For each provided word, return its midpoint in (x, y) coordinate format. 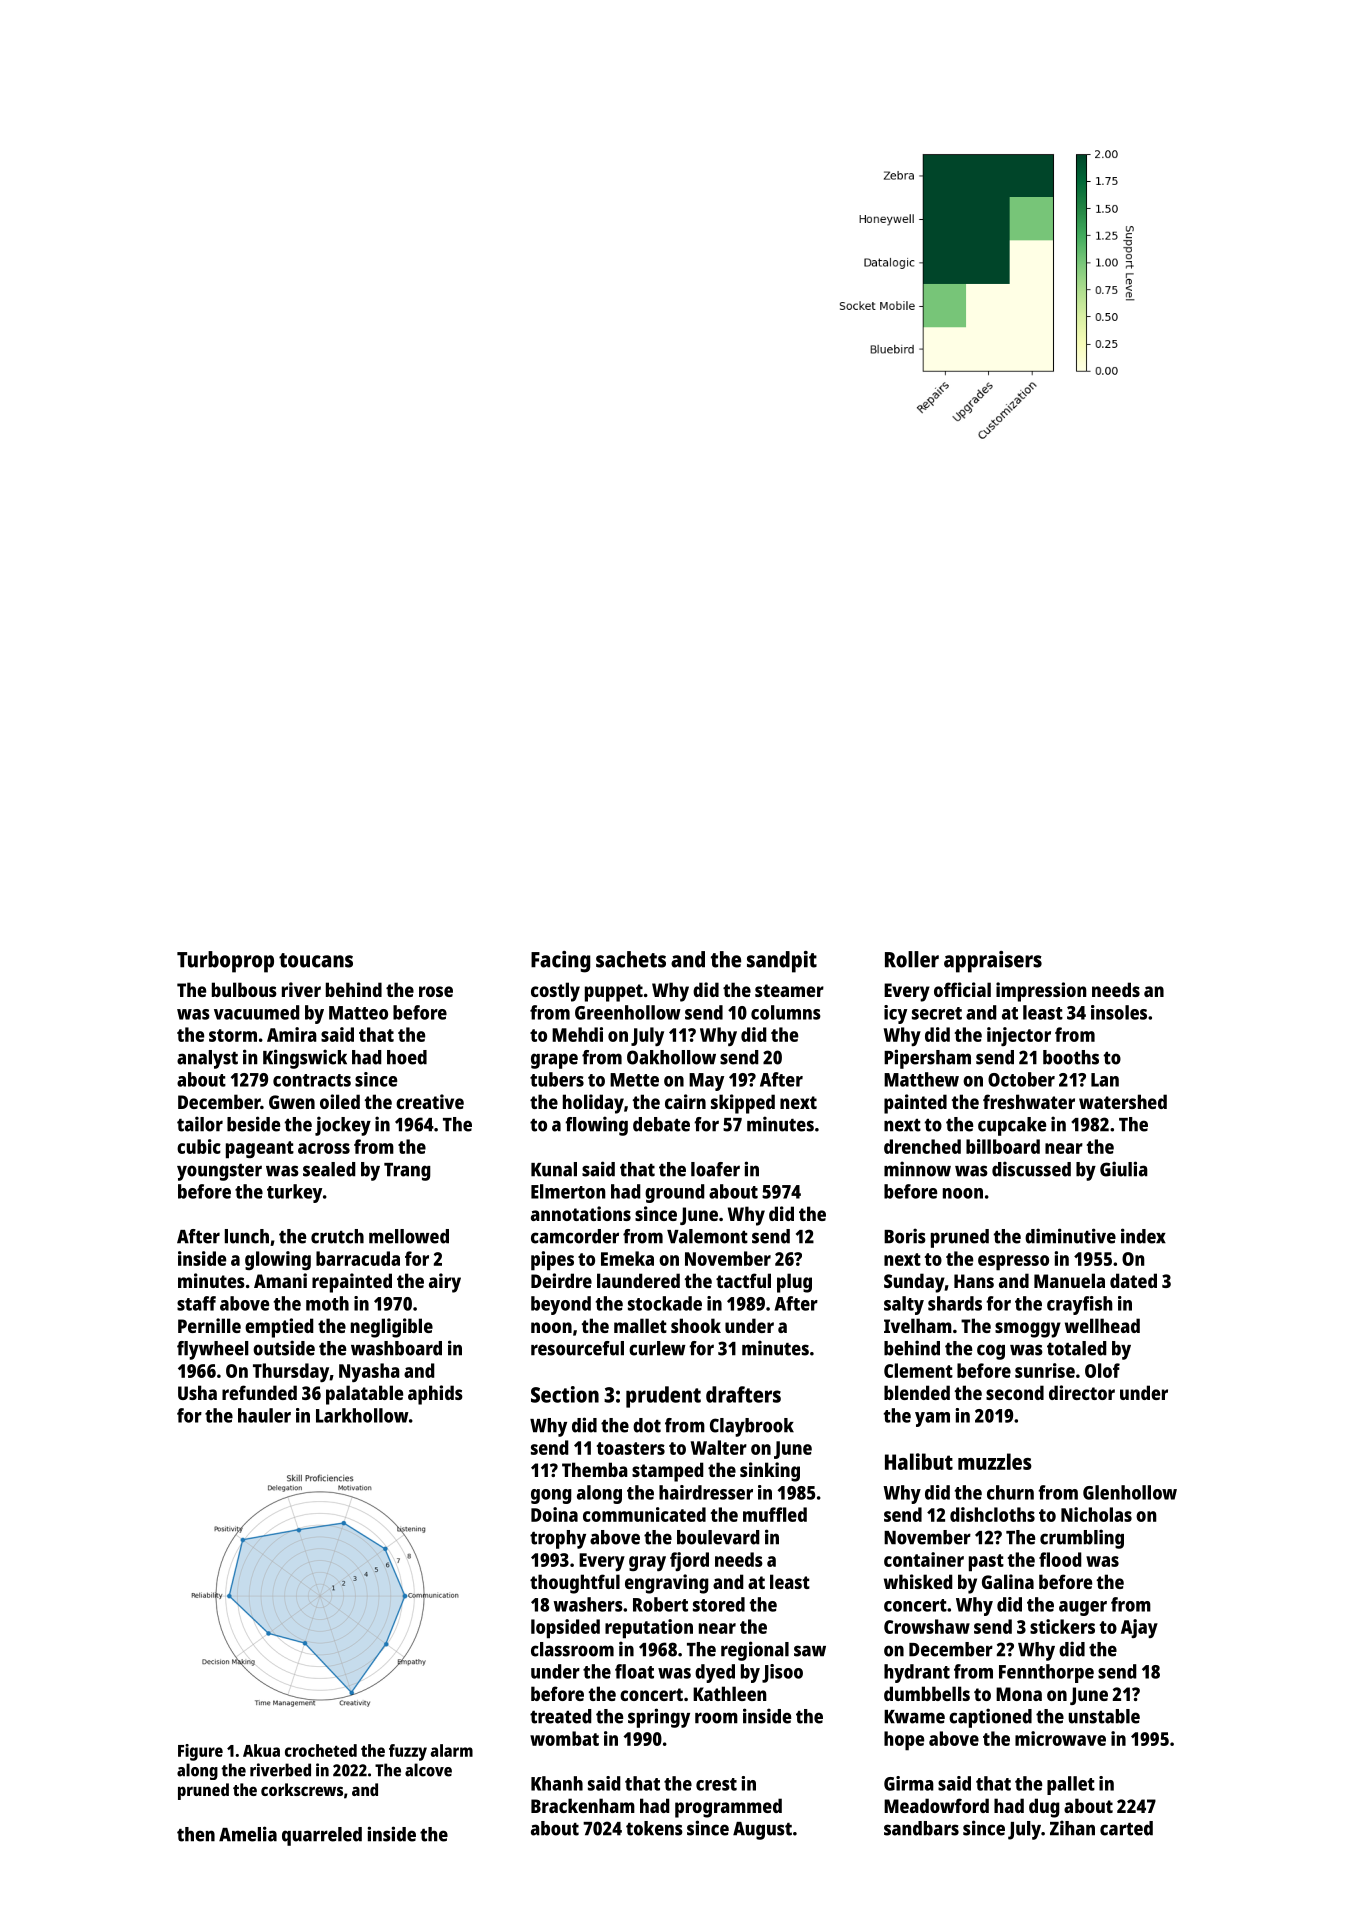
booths (1071, 1057)
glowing (278, 1260)
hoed (407, 1057)
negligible (392, 1328)
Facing (560, 962)
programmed (728, 1808)
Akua (261, 1750)
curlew (657, 1348)
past (986, 1563)
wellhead (1102, 1325)
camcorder (575, 1236)
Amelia (248, 1834)
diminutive (1070, 1236)
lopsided (565, 1629)
